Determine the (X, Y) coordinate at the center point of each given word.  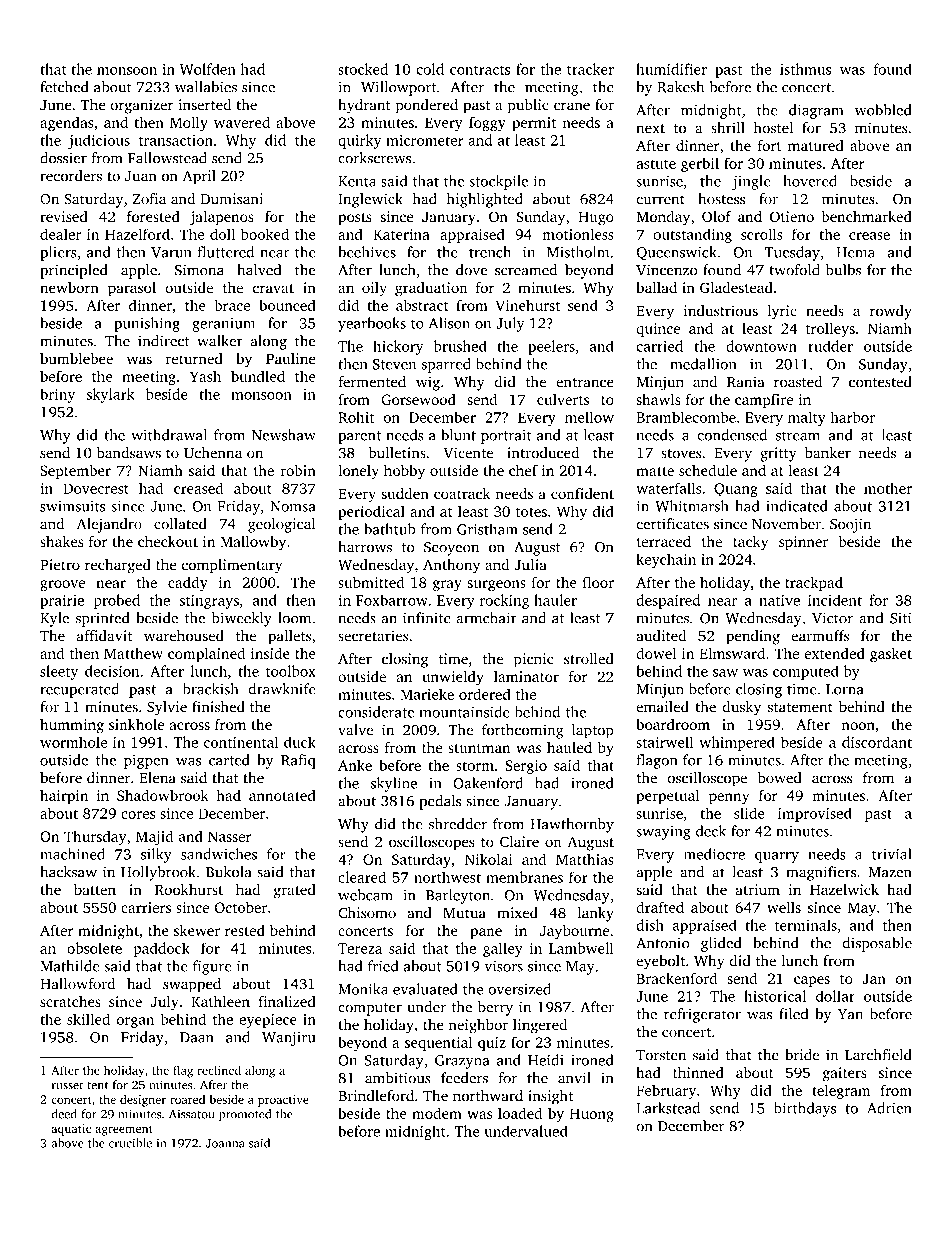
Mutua (464, 913)
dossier (63, 158)
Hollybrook (158, 873)
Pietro (60, 564)
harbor (852, 417)
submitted (371, 582)
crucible (130, 1143)
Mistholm (578, 252)
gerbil (700, 164)
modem (437, 1113)
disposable (877, 944)
